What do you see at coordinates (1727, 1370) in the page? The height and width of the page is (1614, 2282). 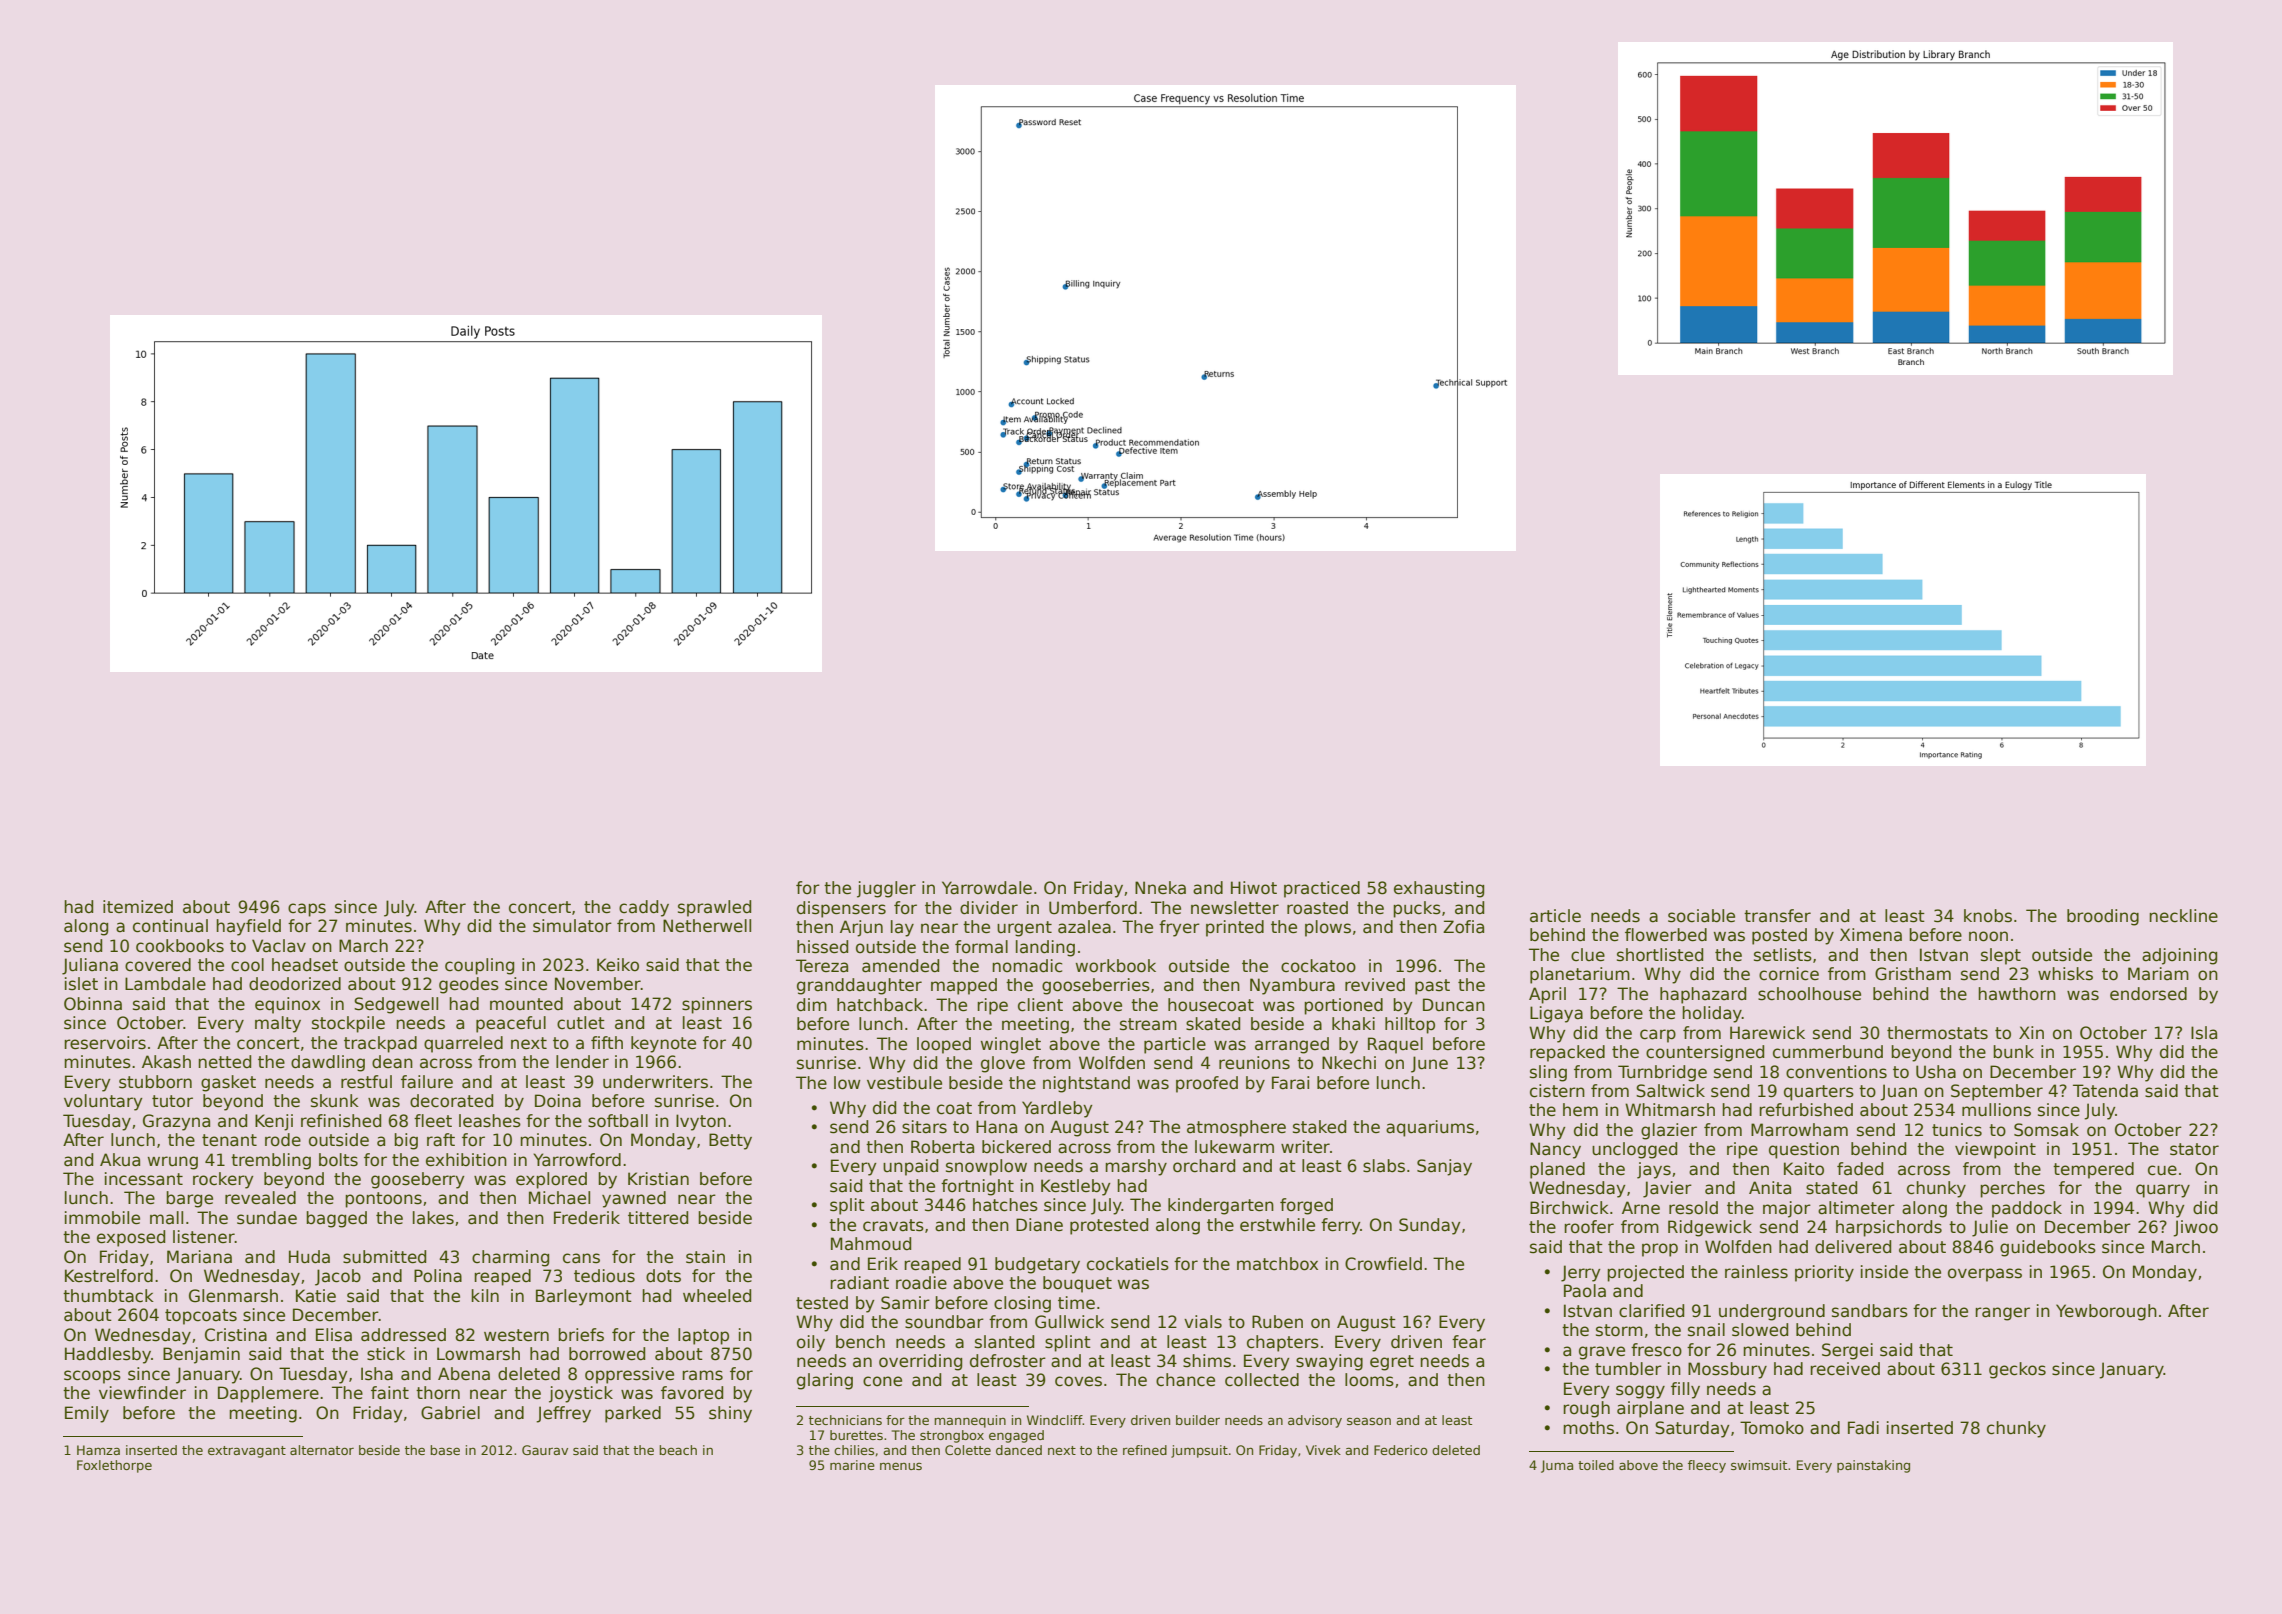 I see `Mossbury` at bounding box center [1727, 1370].
